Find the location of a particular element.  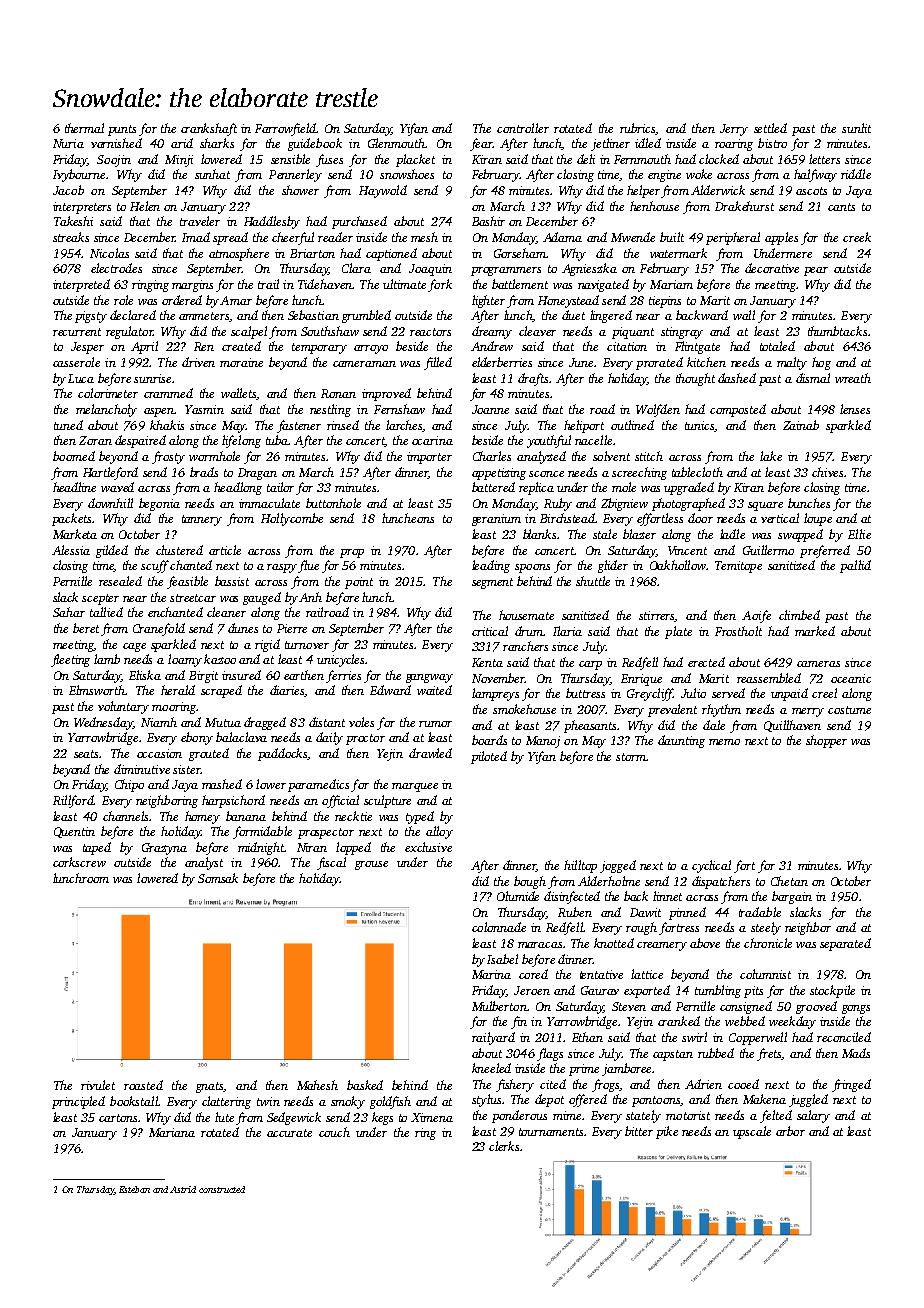

rubrics is located at coordinates (638, 129).
